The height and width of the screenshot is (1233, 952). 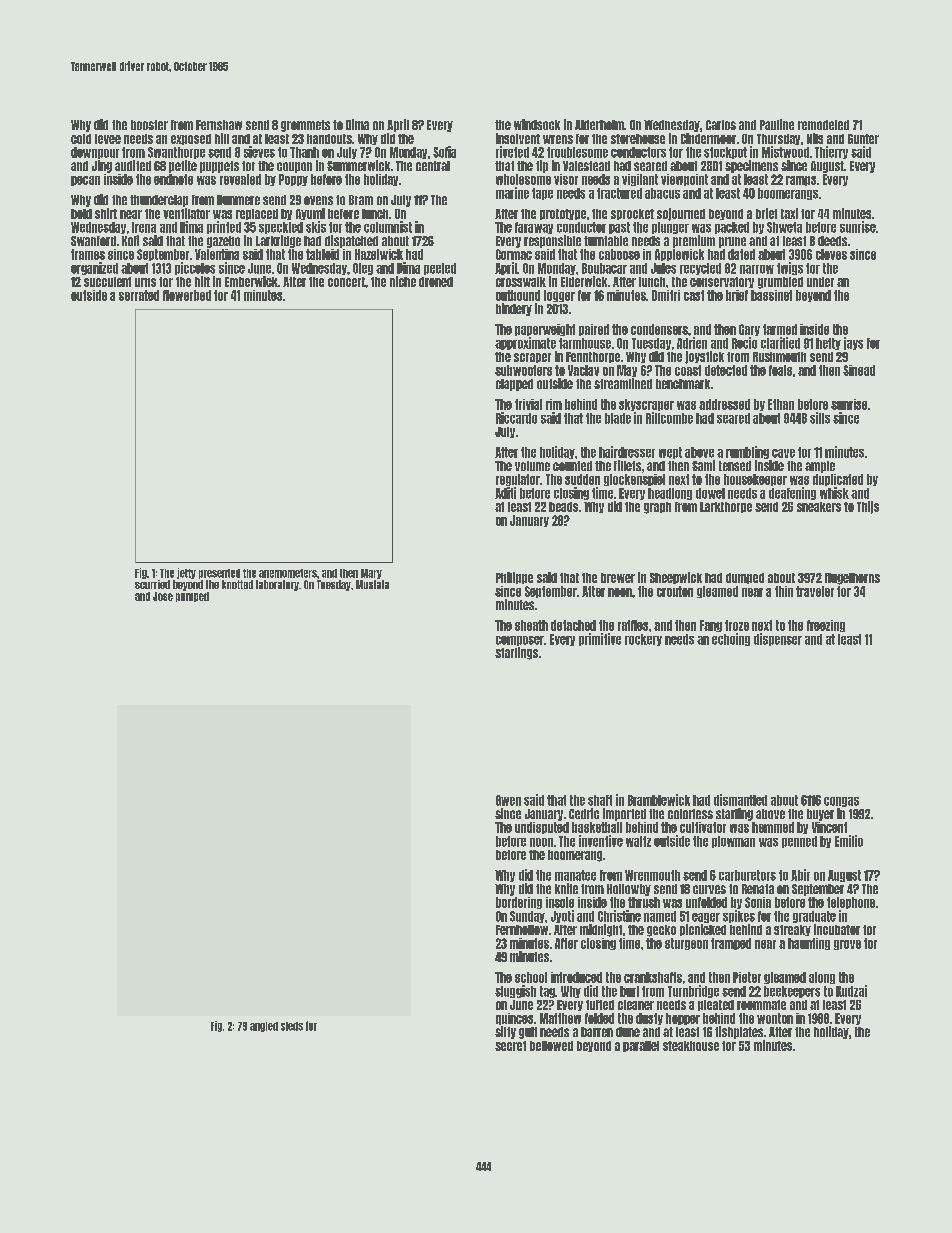 What do you see at coordinates (139, 295) in the screenshot?
I see `serrated` at bounding box center [139, 295].
